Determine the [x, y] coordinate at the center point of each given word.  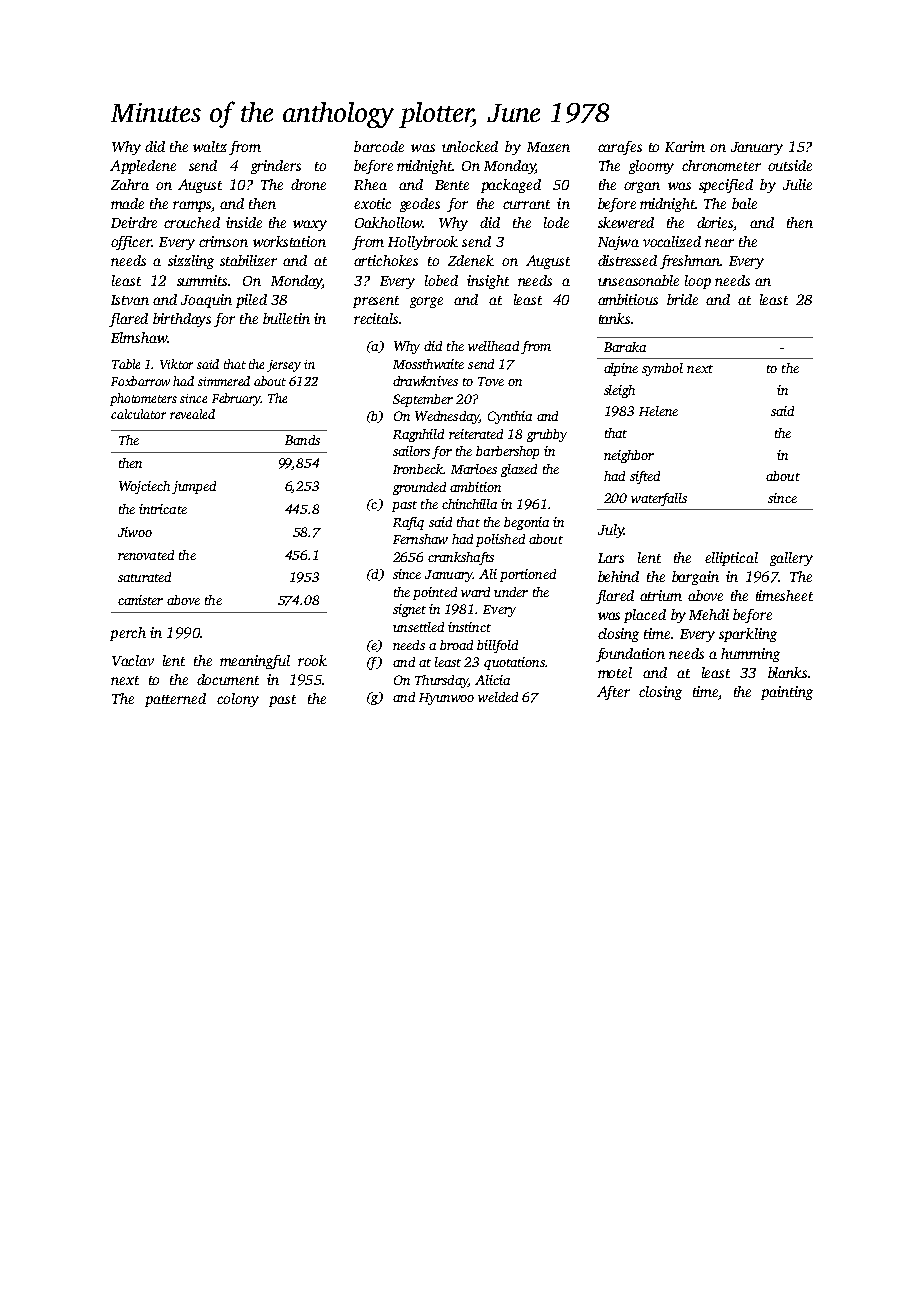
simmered [224, 381]
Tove [491, 381]
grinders [276, 167]
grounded [419, 488]
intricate [163, 509]
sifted [645, 477]
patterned [175, 700]
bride [682, 299]
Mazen [548, 147]
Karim [685, 146]
